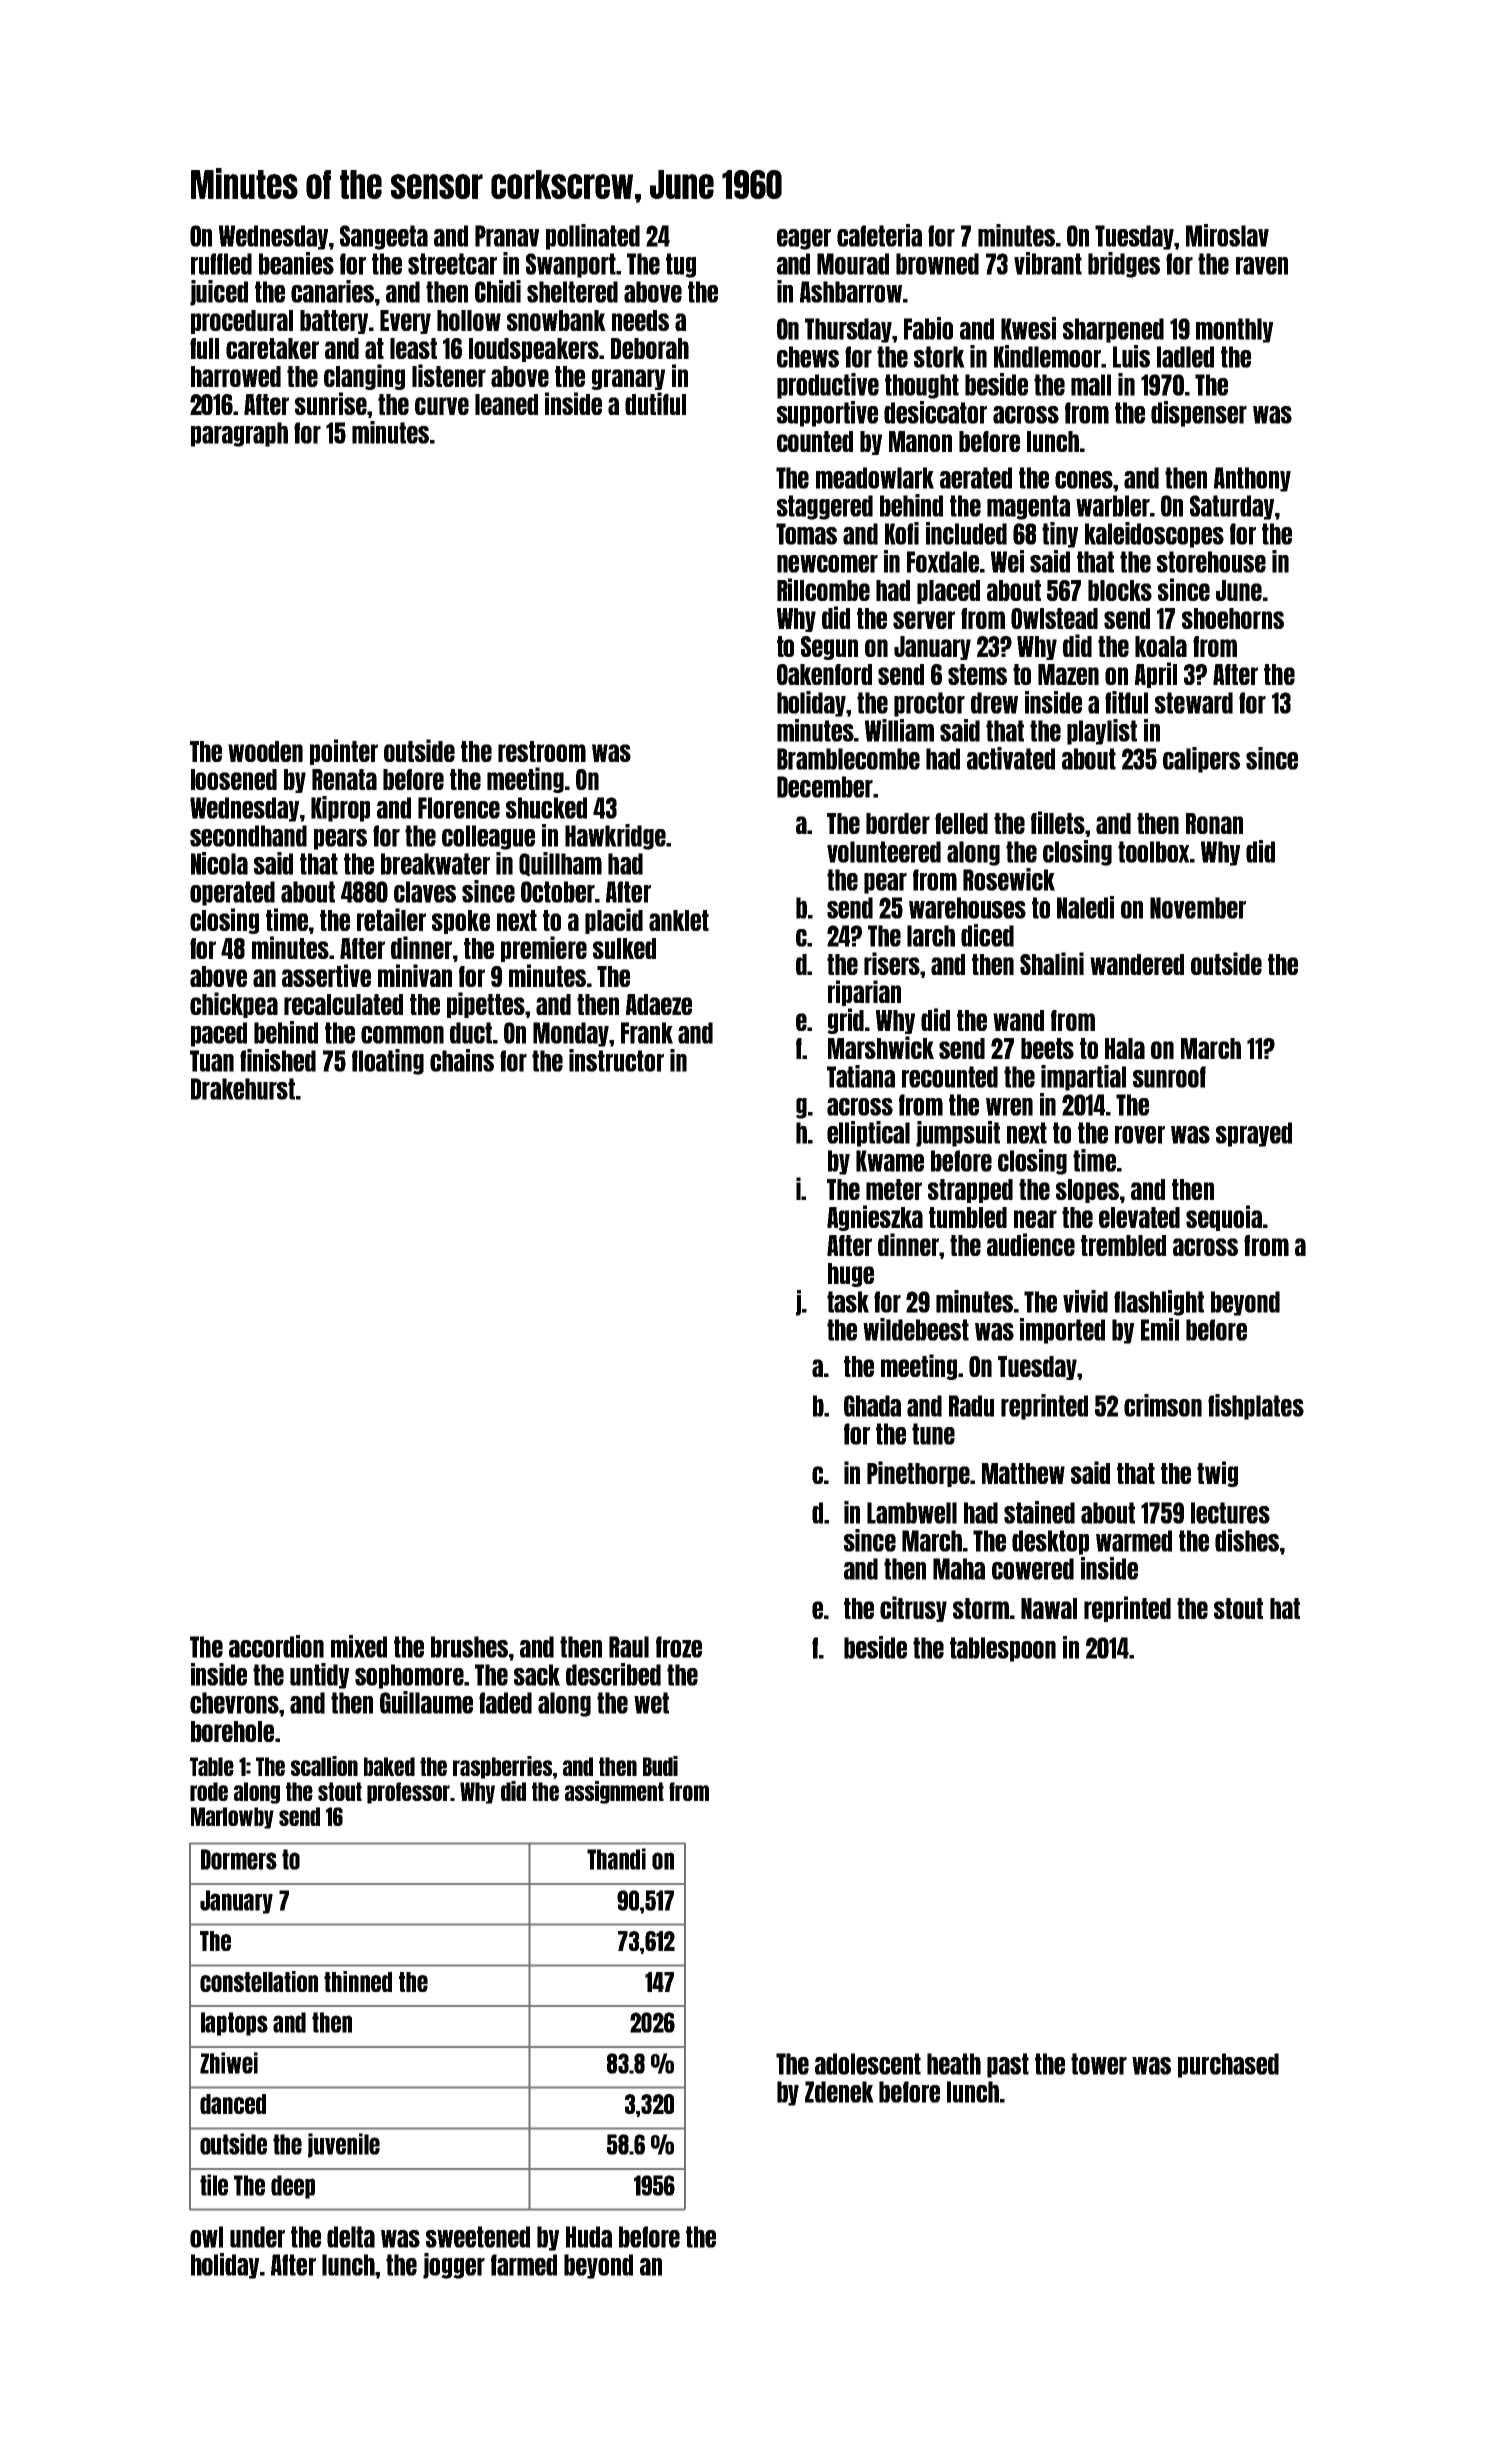  I want to click on Ronan, so click(1214, 823).
